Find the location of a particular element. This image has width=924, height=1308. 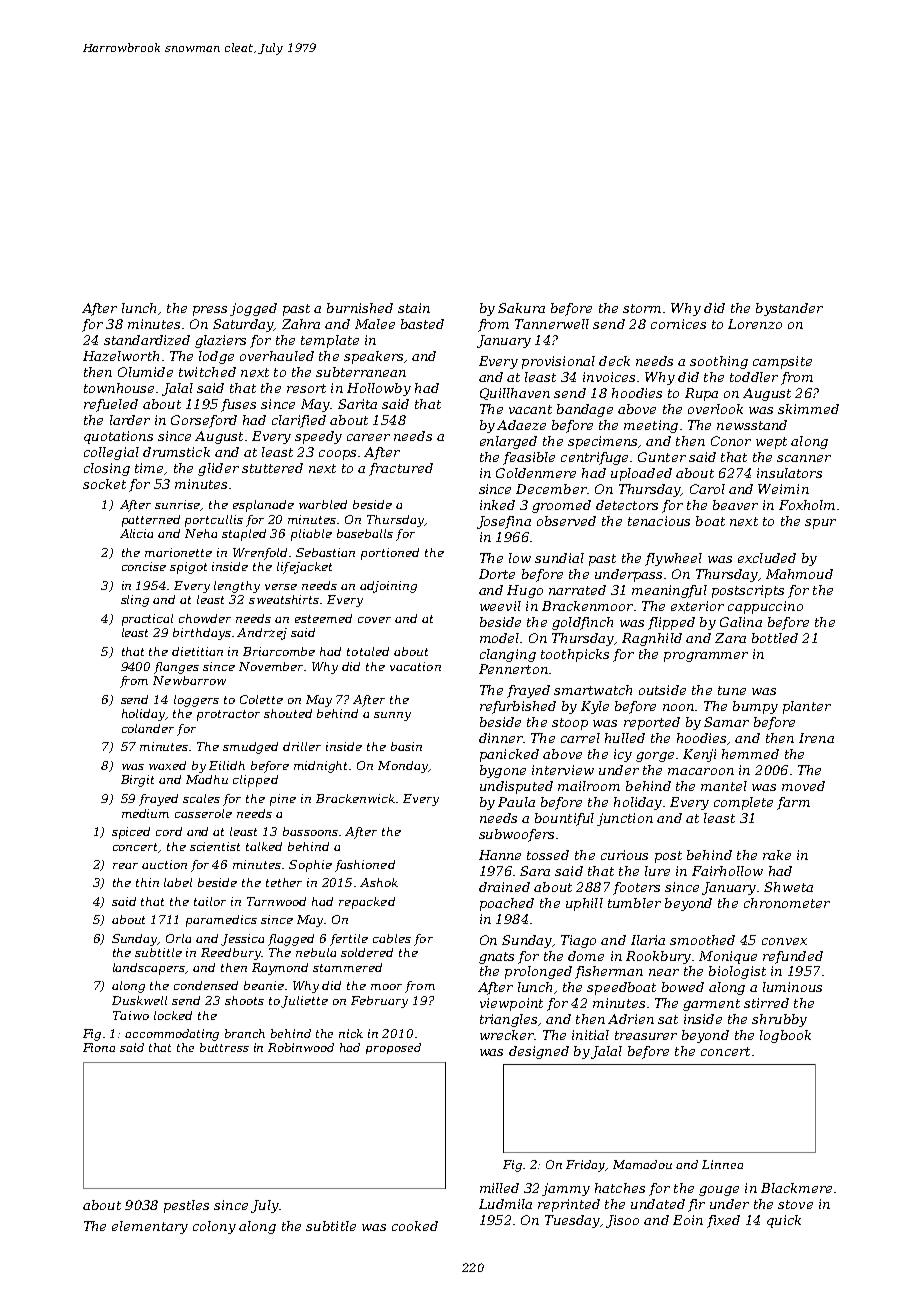

colony is located at coordinates (214, 1227).
